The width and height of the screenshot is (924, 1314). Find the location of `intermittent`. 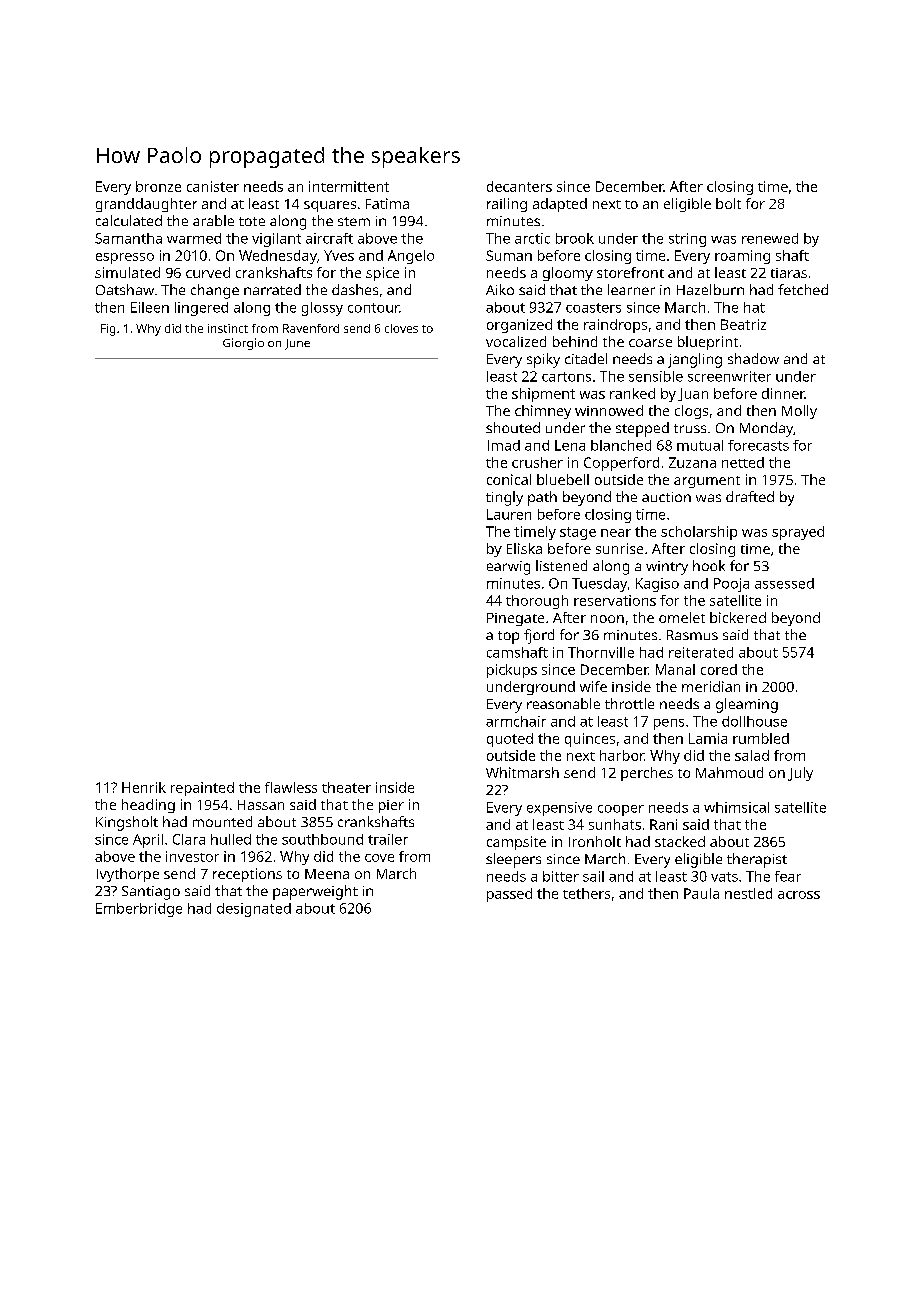

intermittent is located at coordinates (349, 186).
